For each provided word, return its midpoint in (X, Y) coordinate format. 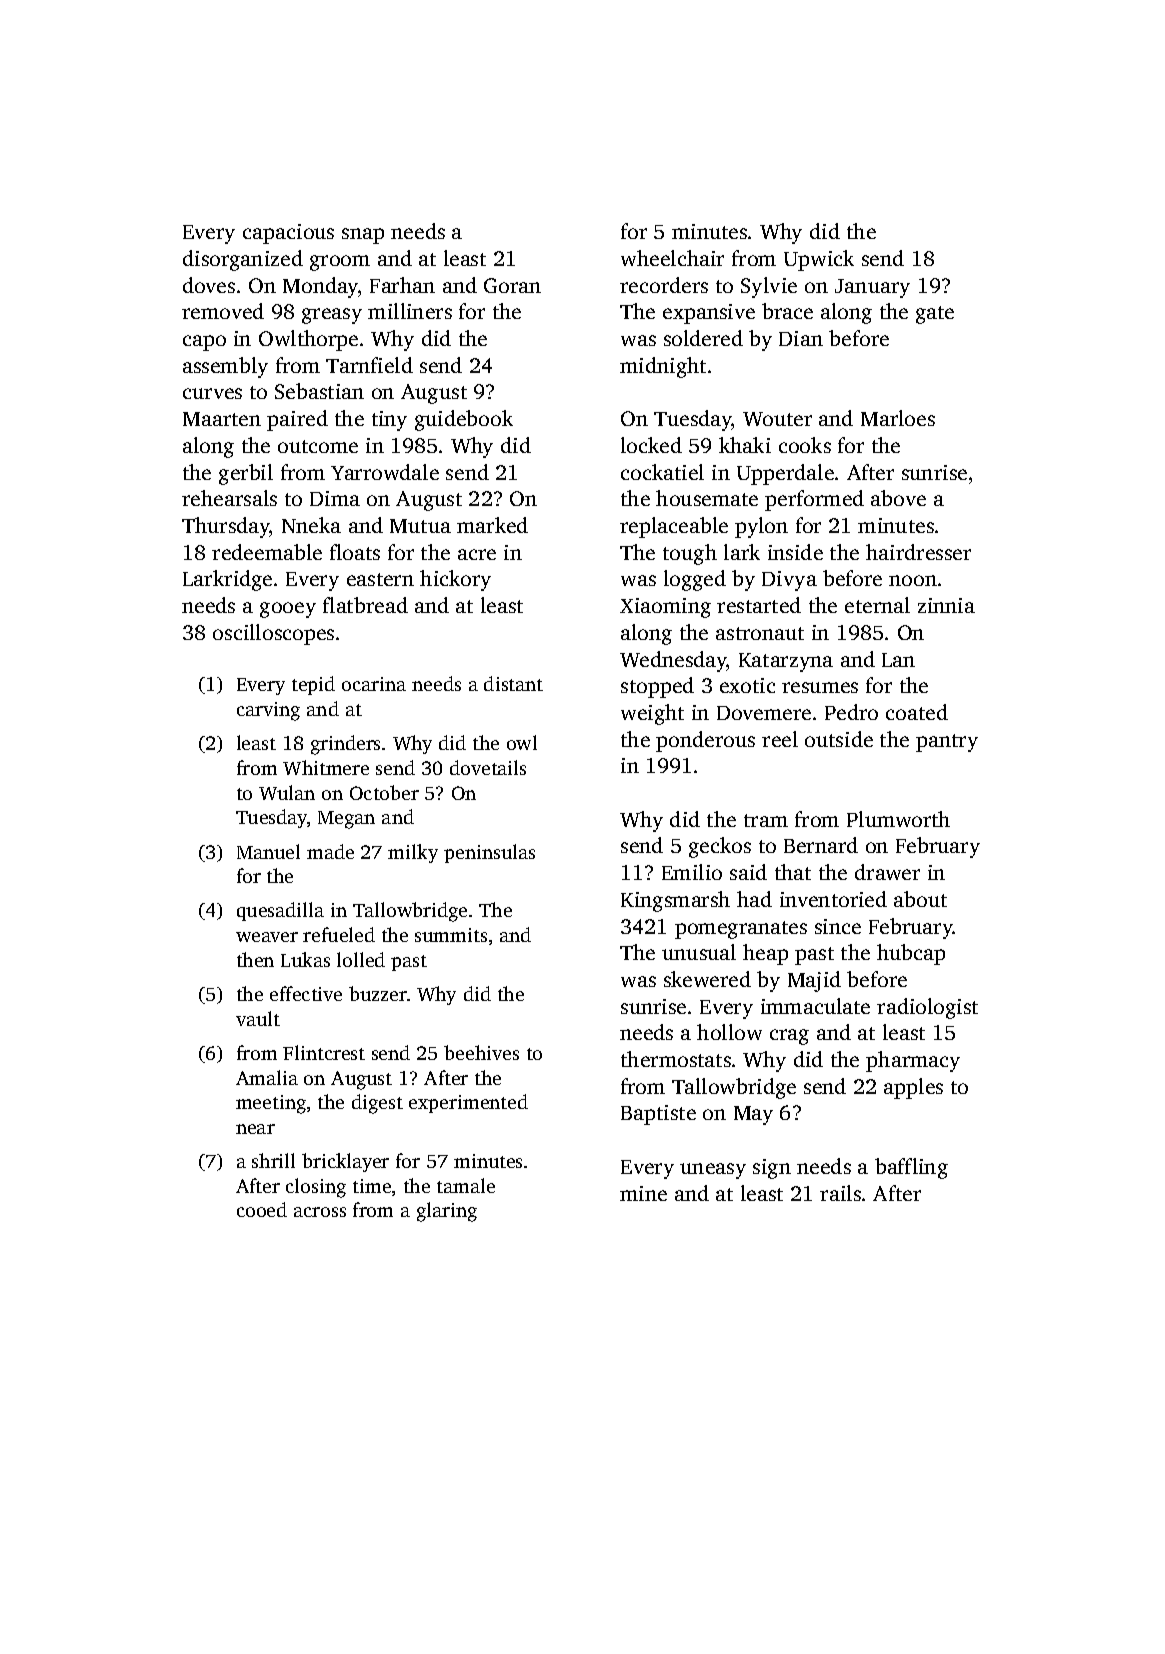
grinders (345, 745)
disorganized (243, 260)
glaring (447, 1212)
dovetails (488, 767)
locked (651, 445)
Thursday (226, 527)
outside (839, 739)
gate (935, 315)
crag (789, 1037)
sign (772, 1169)
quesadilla (280, 911)
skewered (707, 979)
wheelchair (672, 258)
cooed (262, 1209)
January (872, 288)
